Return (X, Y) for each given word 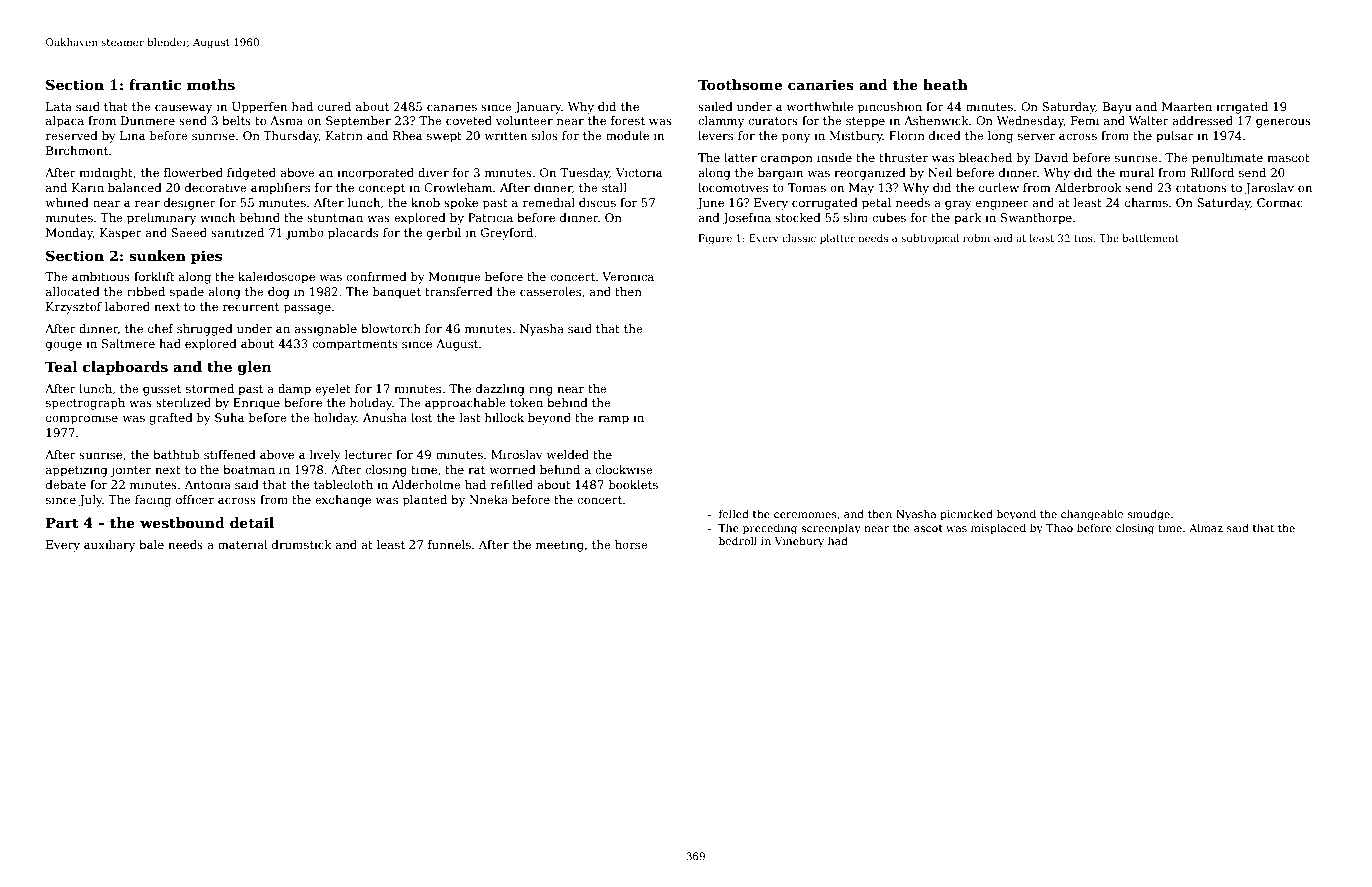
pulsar (1175, 137)
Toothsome (740, 84)
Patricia (490, 217)
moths (211, 84)
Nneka (488, 499)
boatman (249, 469)
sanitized (237, 232)
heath (945, 84)
